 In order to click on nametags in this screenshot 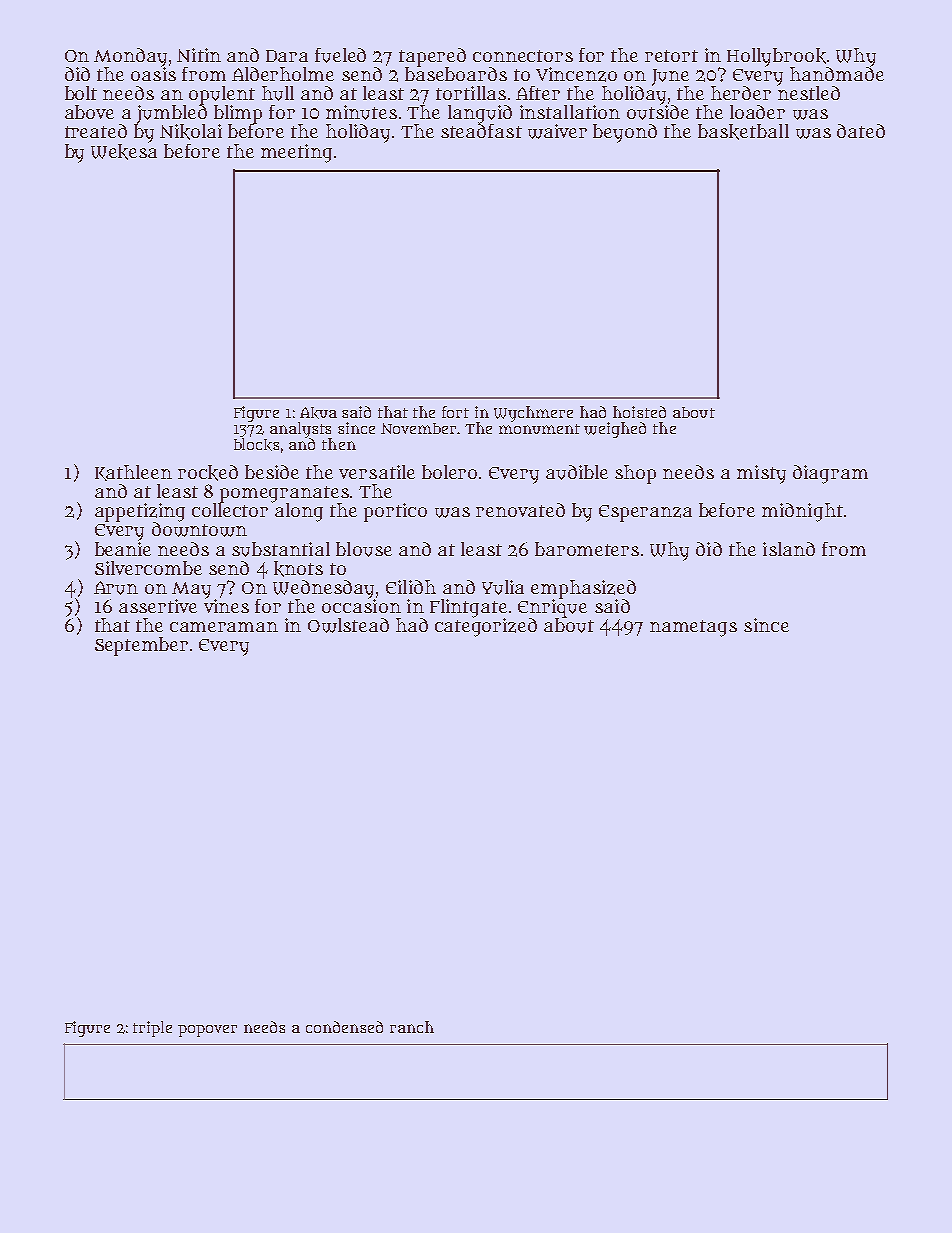, I will do `click(693, 628)`.
